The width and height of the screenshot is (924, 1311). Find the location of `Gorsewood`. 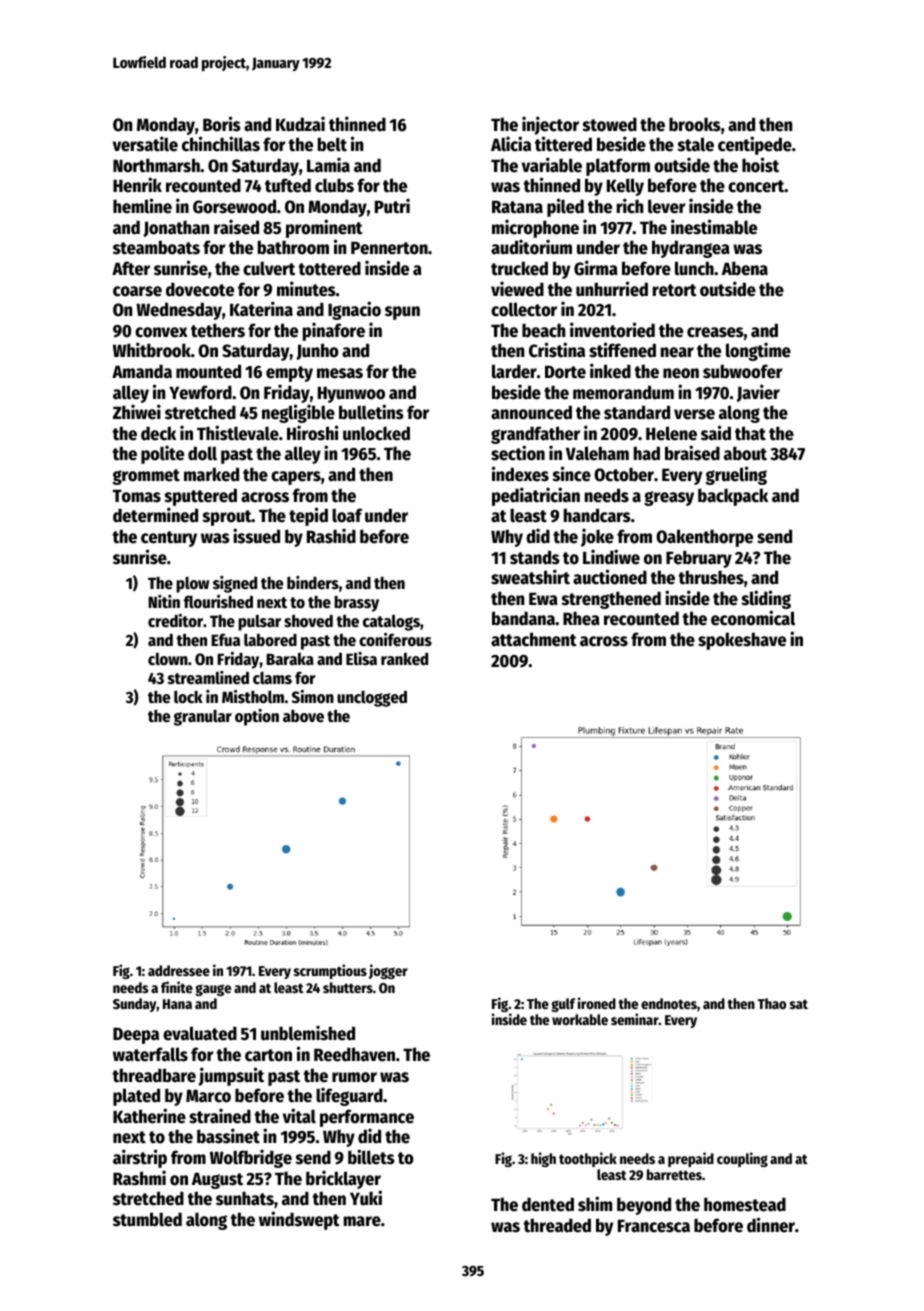

Gorsewood is located at coordinates (234, 206).
